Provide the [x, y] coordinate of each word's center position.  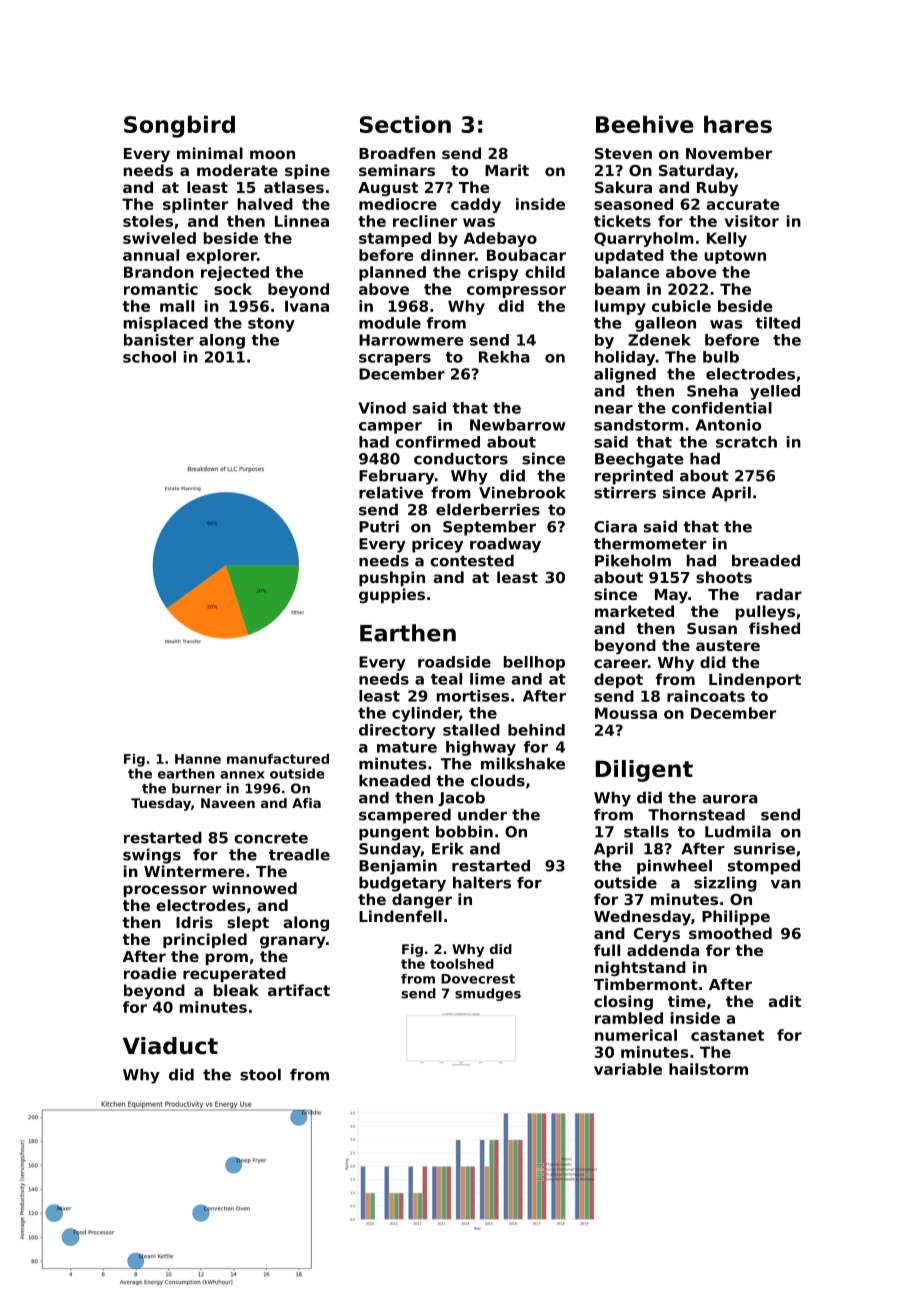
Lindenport [755, 680]
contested [472, 560]
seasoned [633, 204]
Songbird [179, 126]
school [149, 357]
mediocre [398, 204]
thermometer [650, 543]
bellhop [534, 663]
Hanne [198, 759]
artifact [299, 990]
